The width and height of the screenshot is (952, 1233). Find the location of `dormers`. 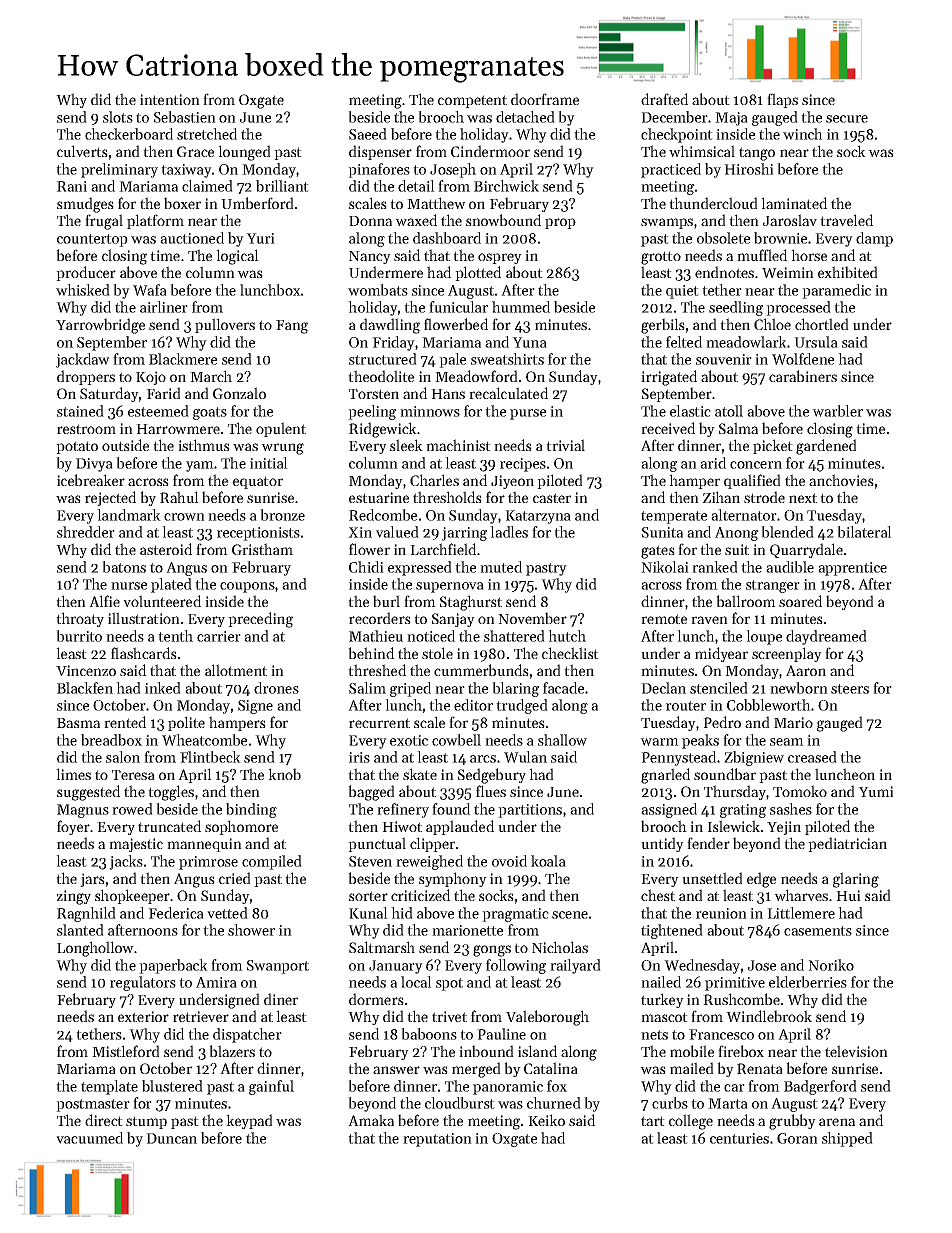

dormers is located at coordinates (376, 999).
